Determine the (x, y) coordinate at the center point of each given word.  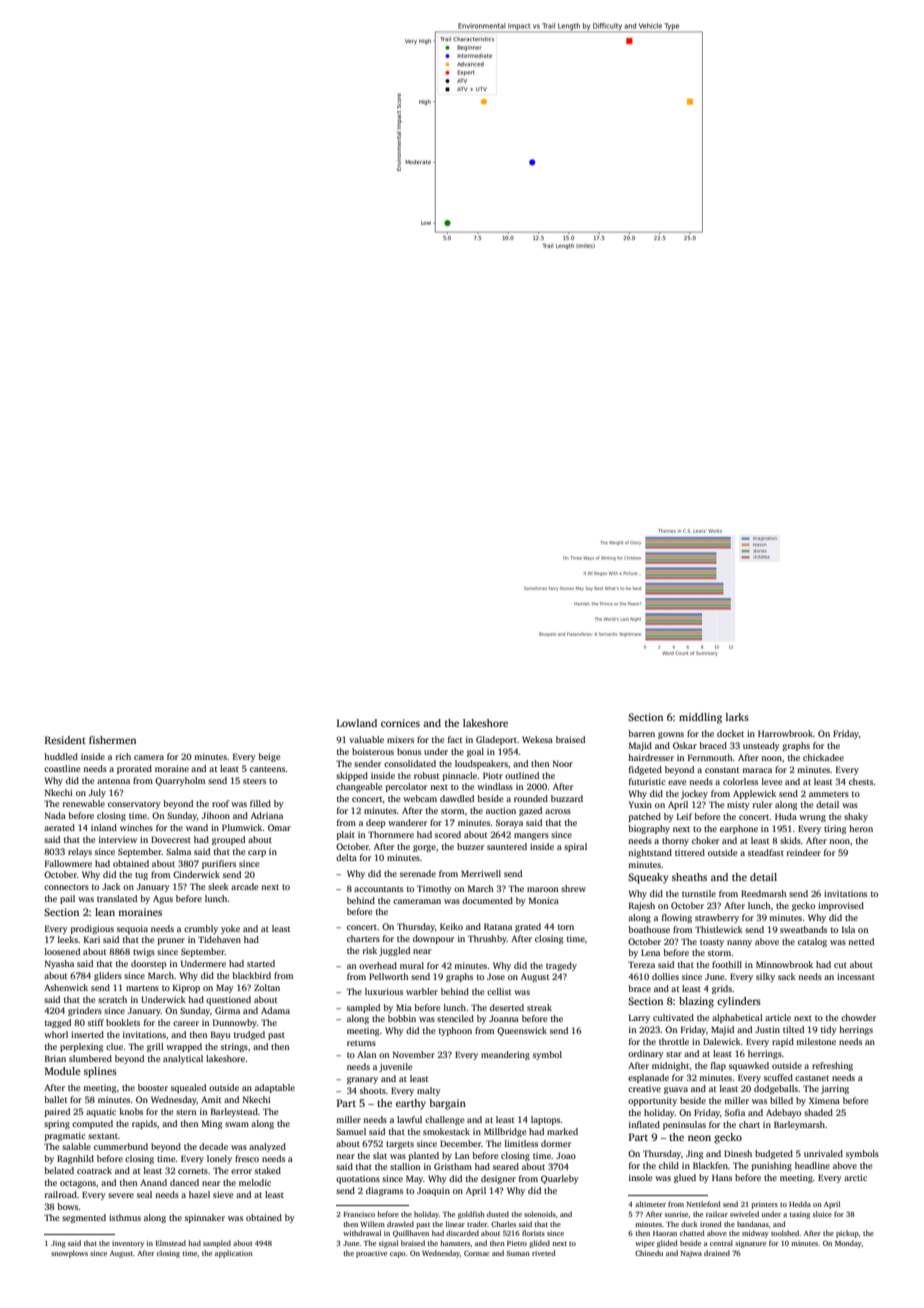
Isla (848, 929)
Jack (111, 886)
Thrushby (487, 939)
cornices (400, 723)
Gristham (453, 1166)
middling (700, 718)
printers (765, 1205)
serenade (418, 873)
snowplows (69, 1254)
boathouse (649, 929)
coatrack (94, 1170)
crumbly (201, 929)
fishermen (112, 740)
